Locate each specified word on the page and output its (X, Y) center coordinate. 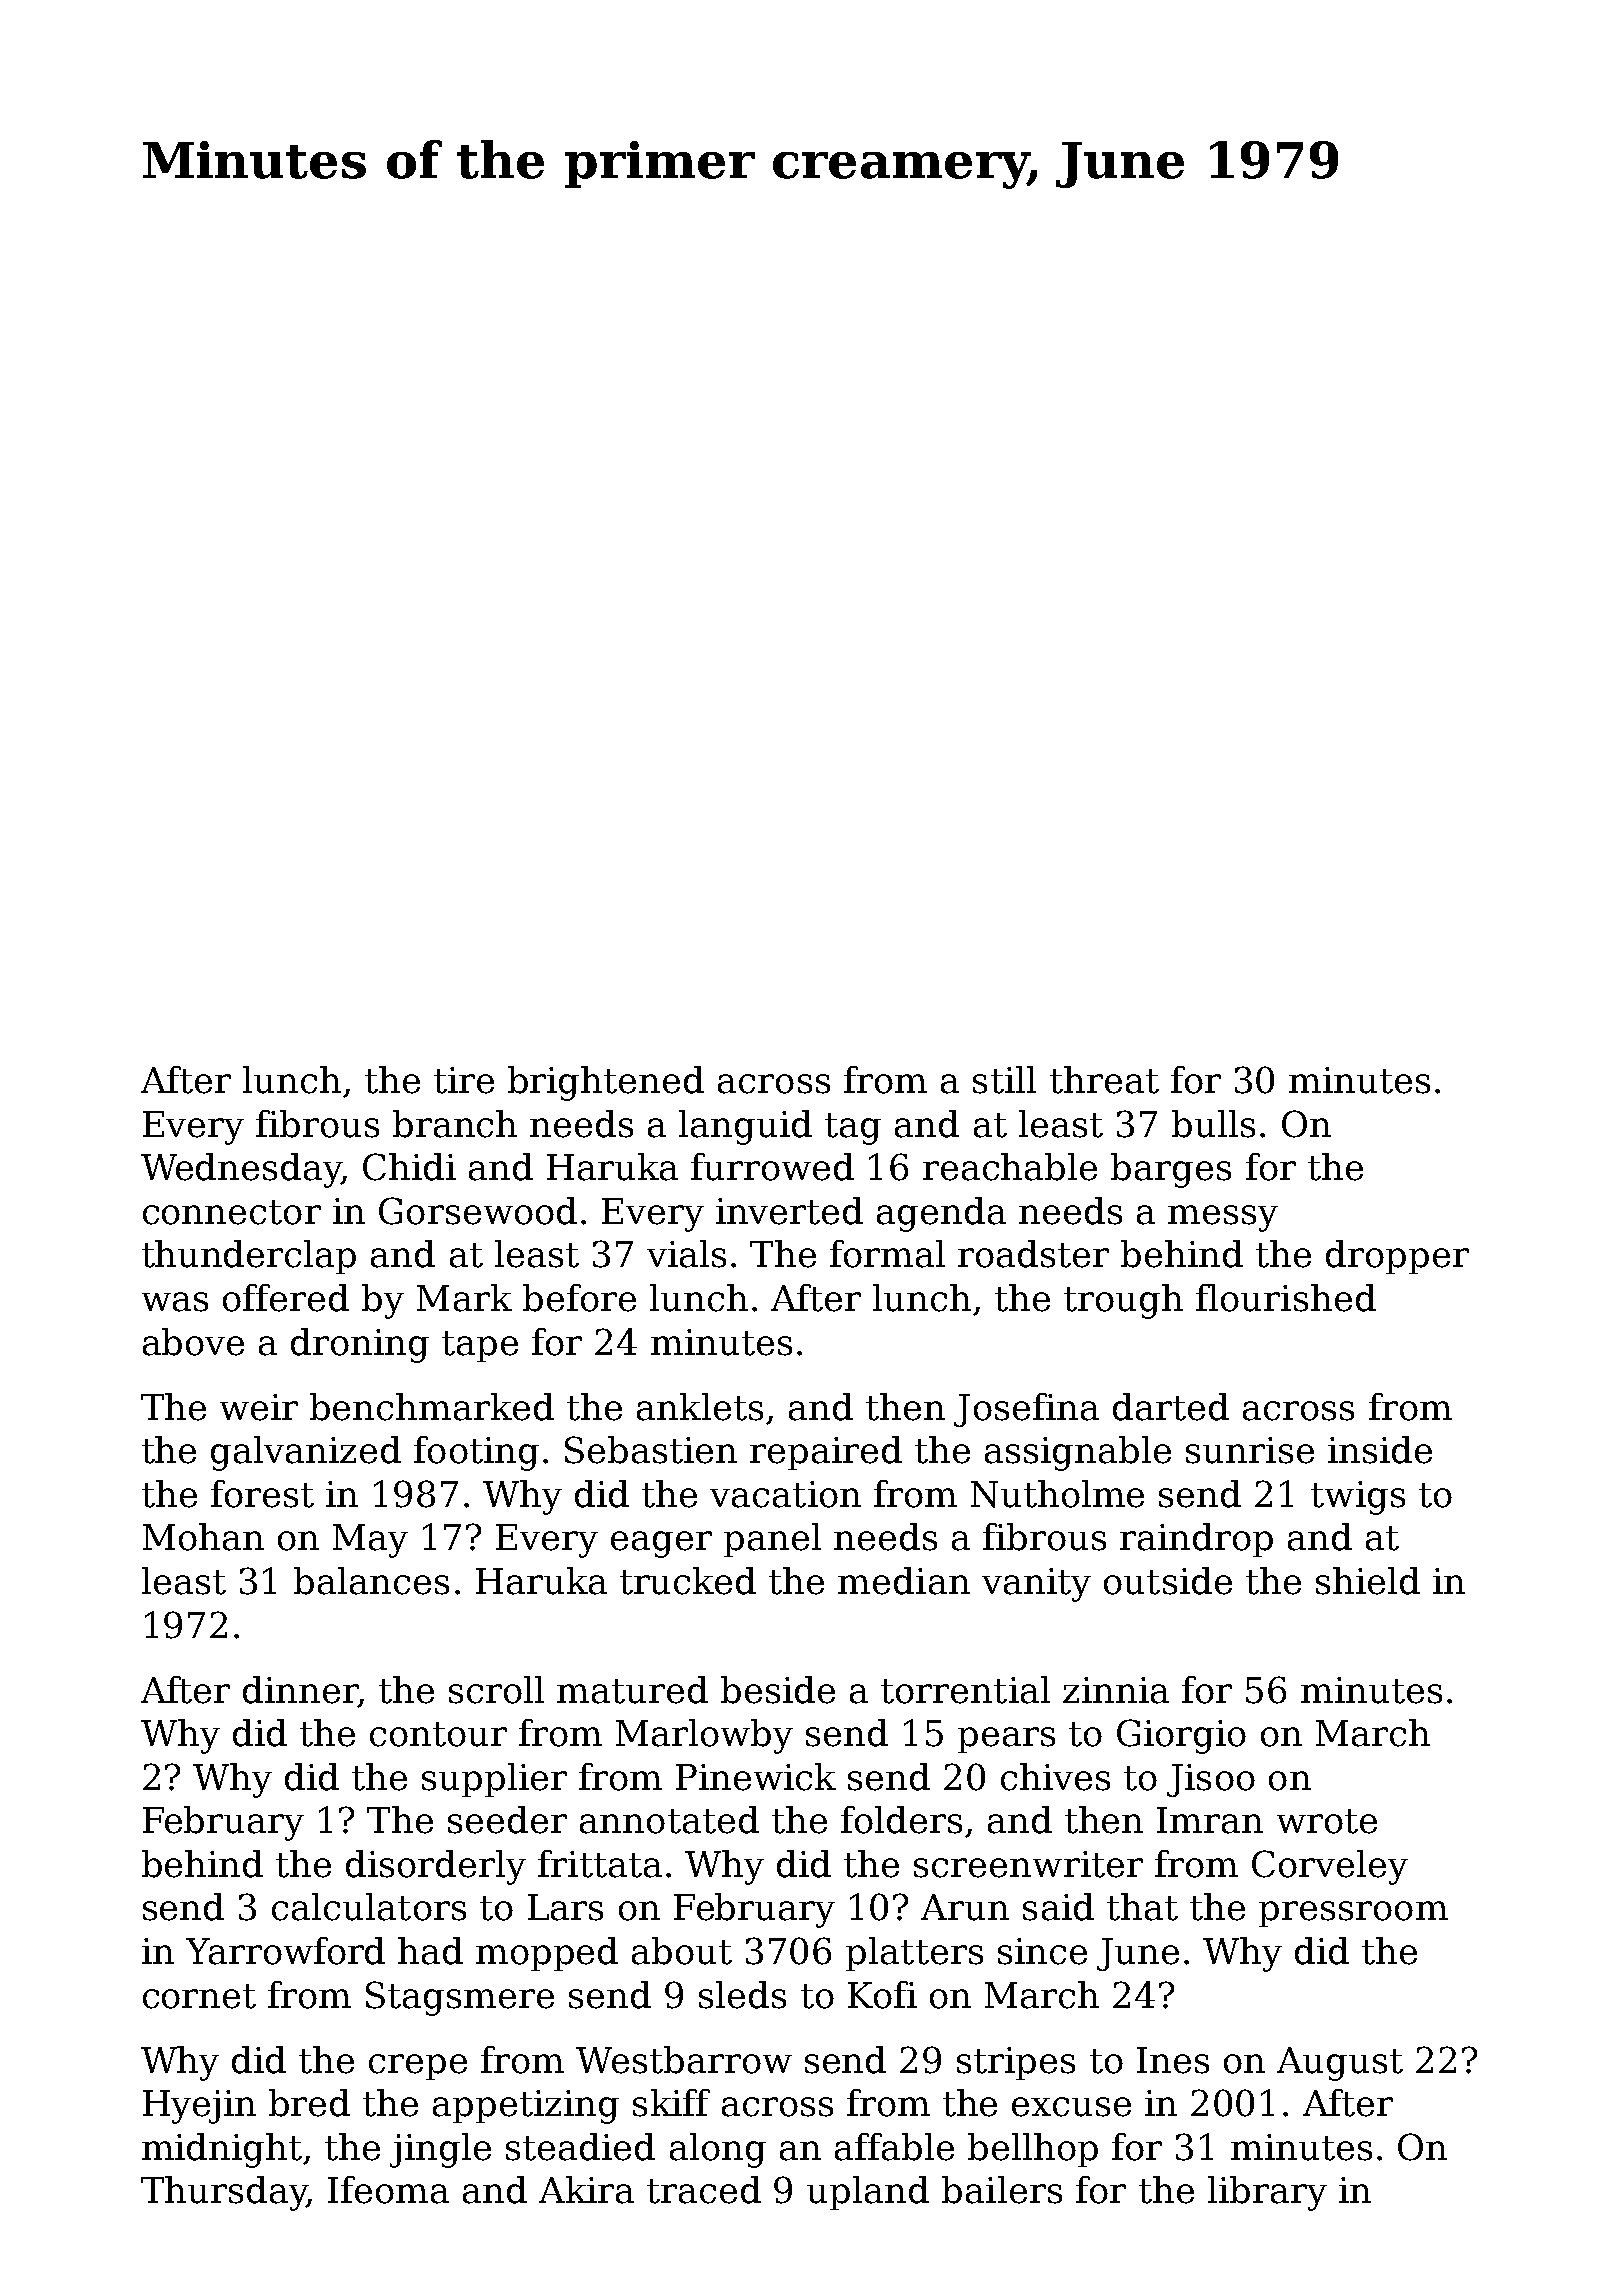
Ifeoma (388, 2190)
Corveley (1330, 1867)
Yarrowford (285, 1951)
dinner (300, 1690)
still (1004, 1080)
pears (1006, 1740)
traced (704, 2190)
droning (360, 1345)
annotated (669, 1820)
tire (464, 1080)
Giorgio (1181, 1736)
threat (1104, 1080)
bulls (1213, 1124)
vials (686, 1254)
